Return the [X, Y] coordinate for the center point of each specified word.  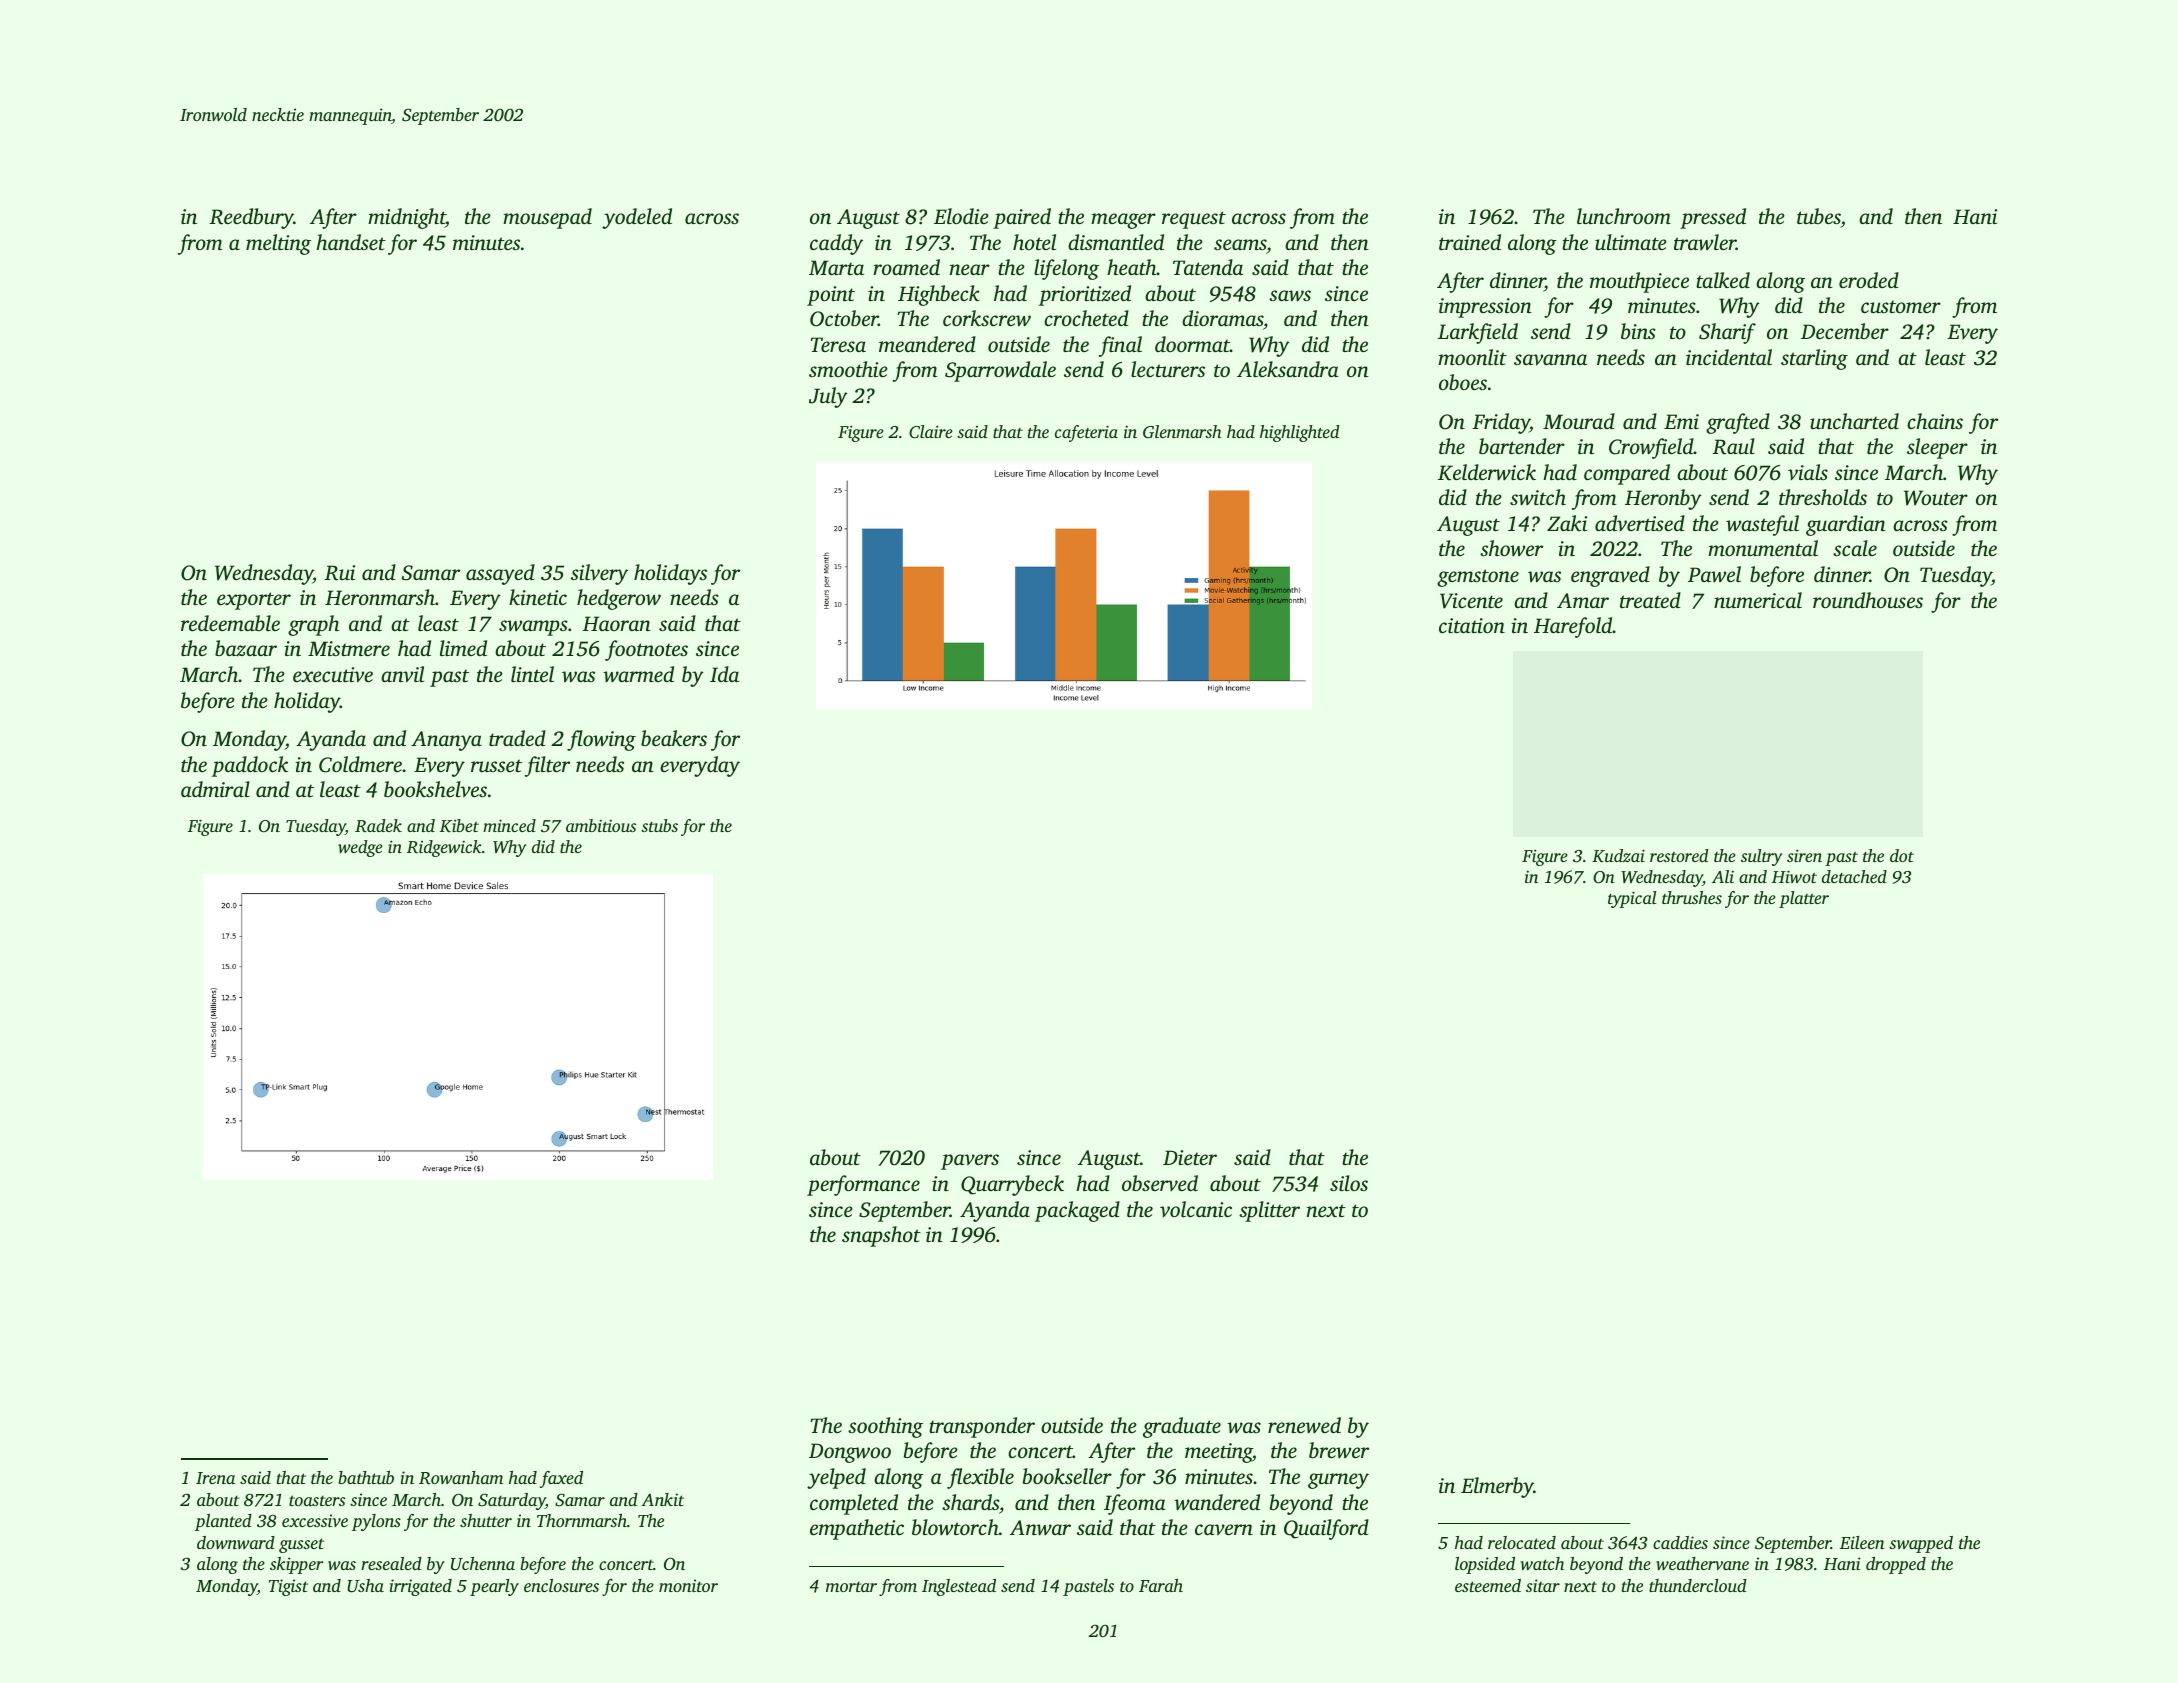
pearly [494, 1587]
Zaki [1567, 523]
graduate [1182, 1427]
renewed [1304, 1425]
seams [1240, 244]
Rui [339, 573]
